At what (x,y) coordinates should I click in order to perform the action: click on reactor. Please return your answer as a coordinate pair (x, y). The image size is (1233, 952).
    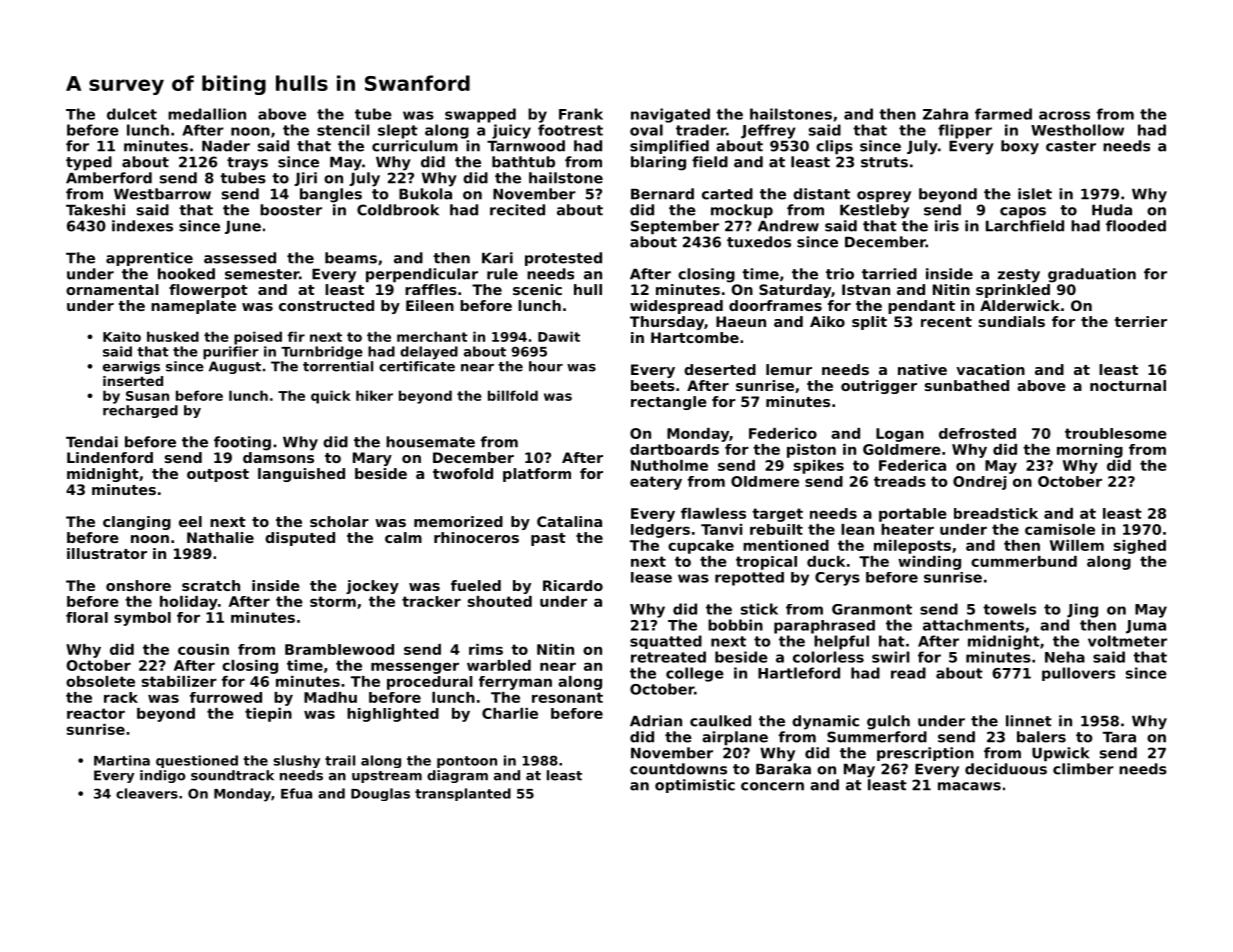
    Looking at the image, I should click on (96, 713).
